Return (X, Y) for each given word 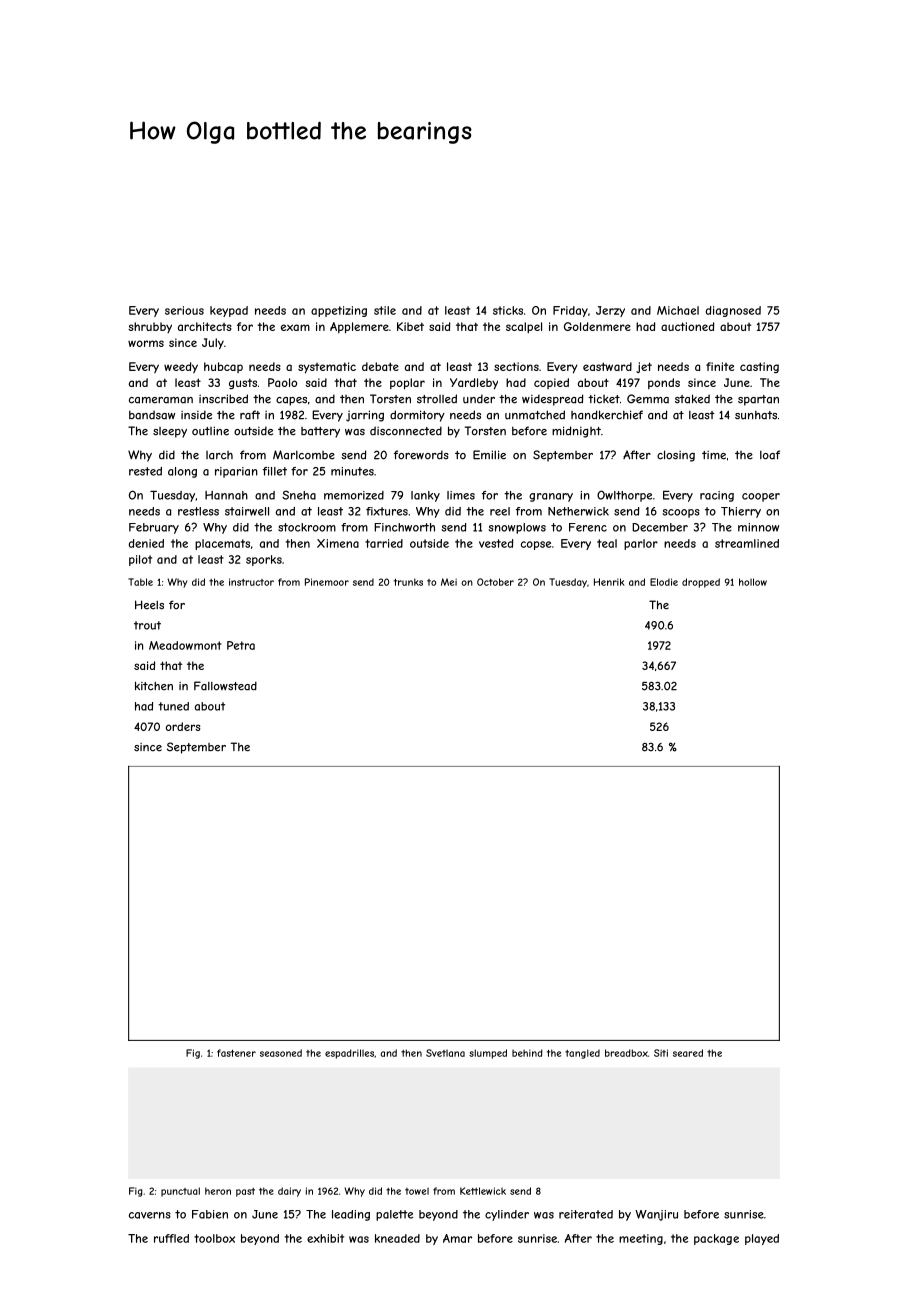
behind (527, 1053)
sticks (508, 310)
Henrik (609, 582)
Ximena (338, 543)
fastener (236, 1053)
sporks (264, 560)
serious (184, 310)
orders (183, 726)
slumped (488, 1054)
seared (688, 1053)
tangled (582, 1054)
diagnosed (733, 311)
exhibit (325, 1238)
